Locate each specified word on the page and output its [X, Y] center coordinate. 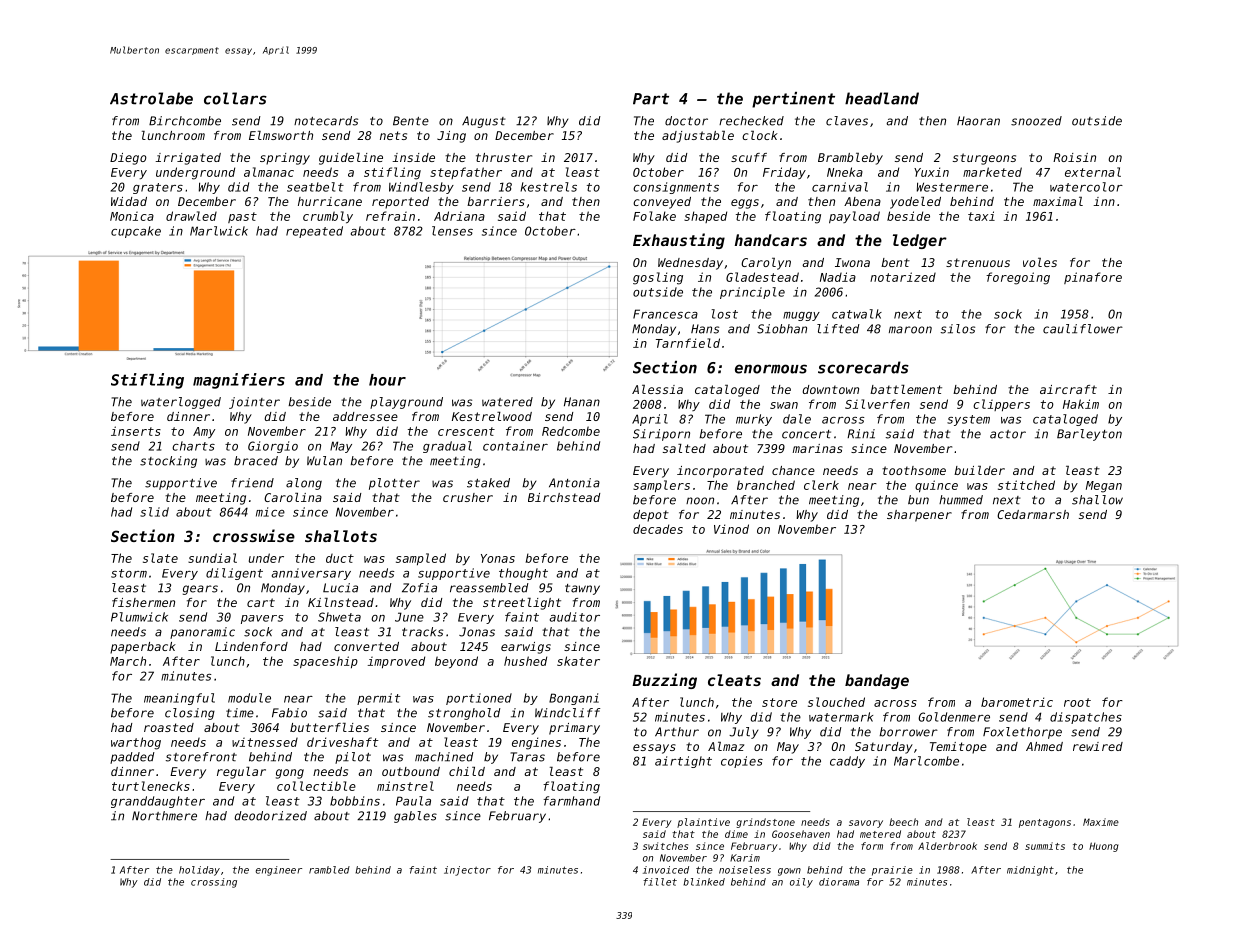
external [1093, 172]
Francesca [665, 314]
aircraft [1068, 389]
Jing [451, 137]
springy [285, 159]
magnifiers [239, 381]
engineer [278, 871]
